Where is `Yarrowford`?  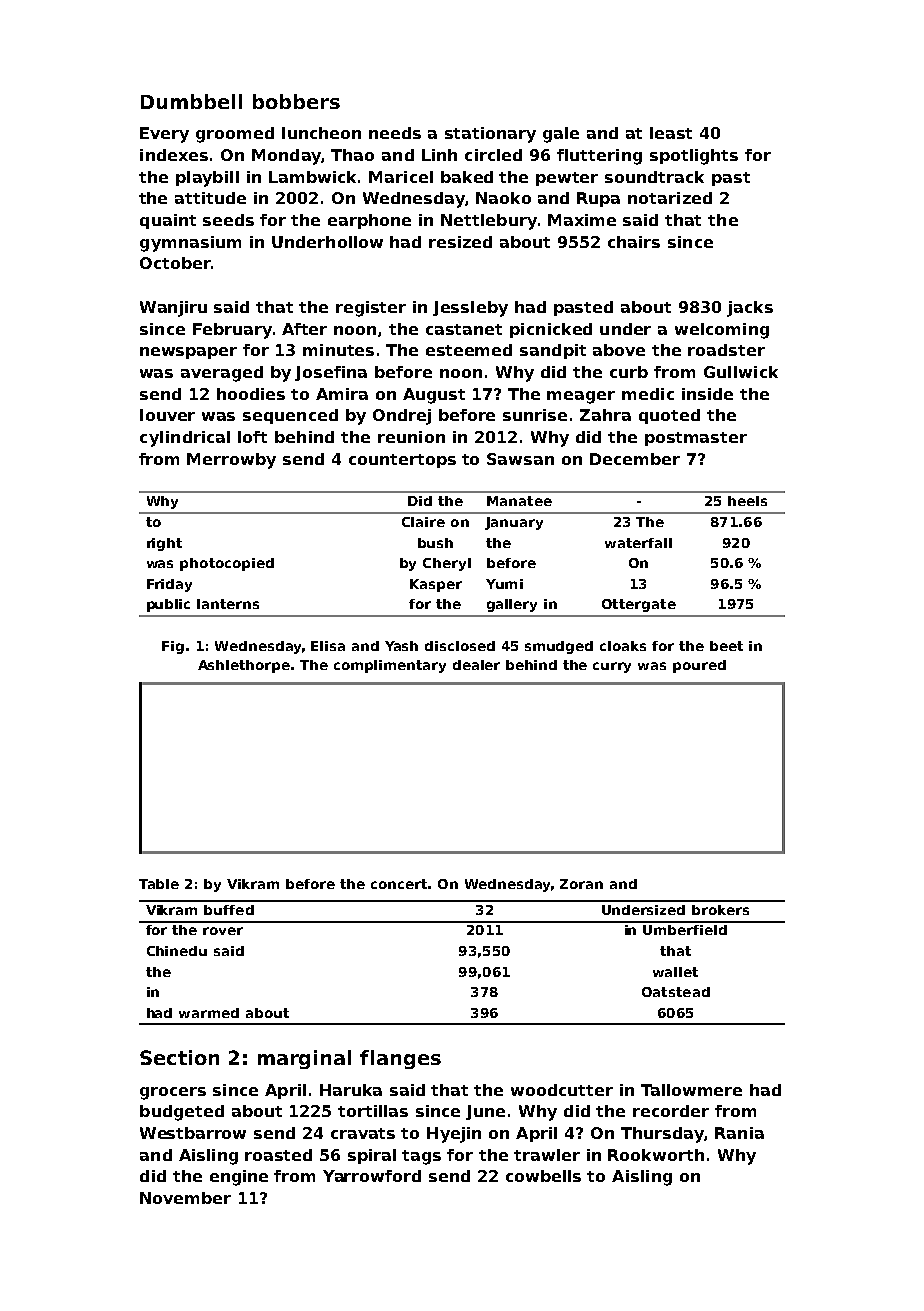 Yarrowford is located at coordinates (372, 1176).
